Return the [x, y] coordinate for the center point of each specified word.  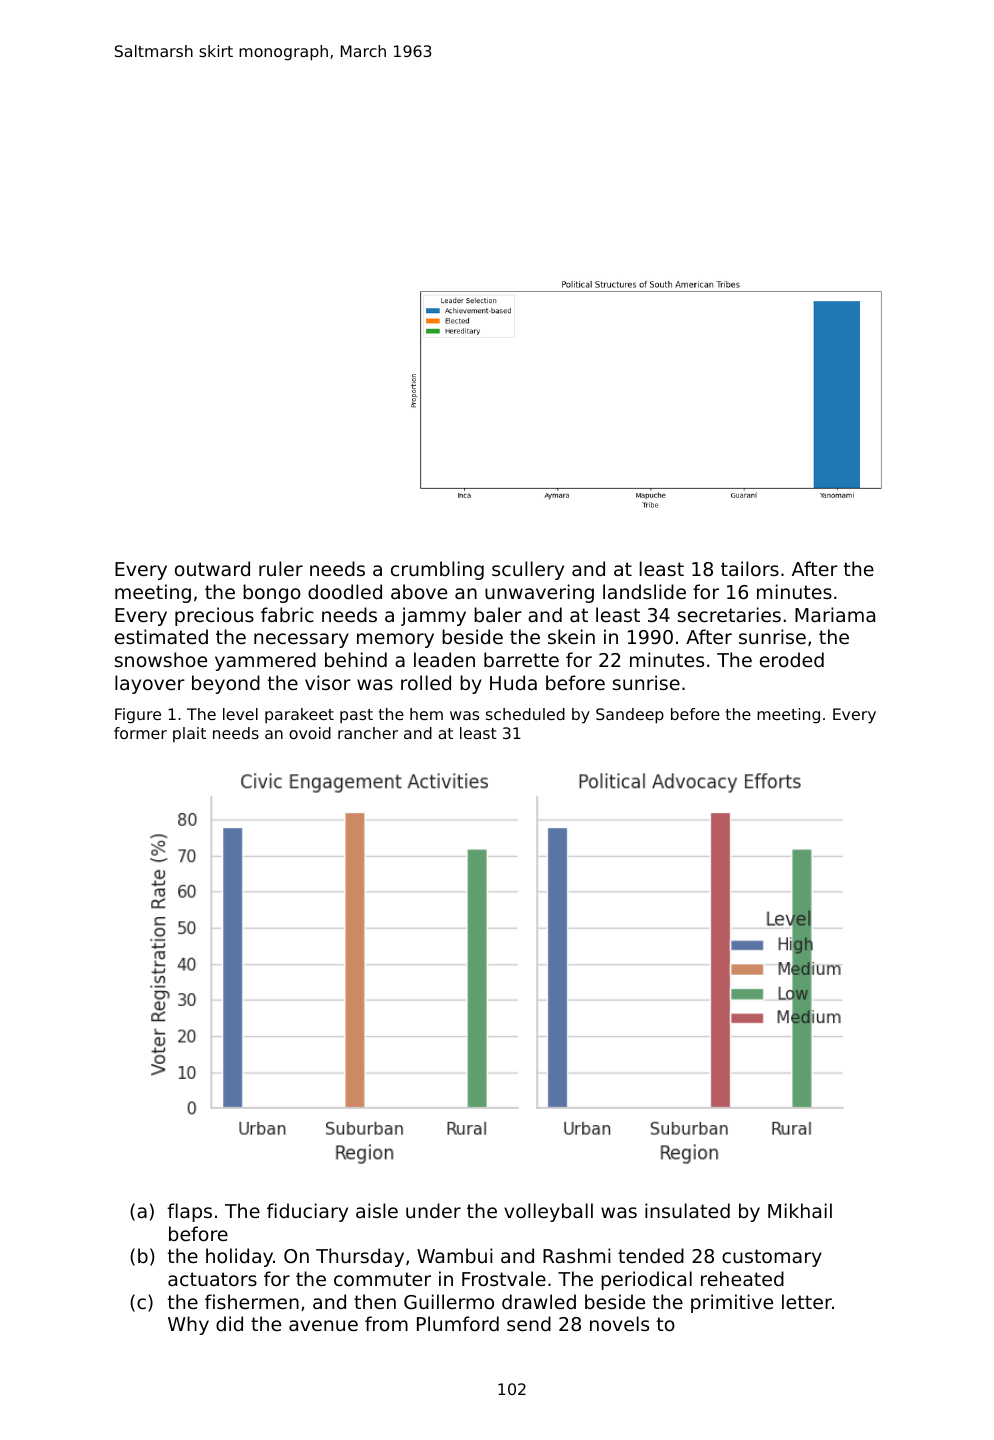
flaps [189, 1212]
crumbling [437, 570]
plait [189, 734]
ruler [281, 568]
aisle [377, 1210]
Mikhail [800, 1210]
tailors [750, 568]
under [433, 1210]
